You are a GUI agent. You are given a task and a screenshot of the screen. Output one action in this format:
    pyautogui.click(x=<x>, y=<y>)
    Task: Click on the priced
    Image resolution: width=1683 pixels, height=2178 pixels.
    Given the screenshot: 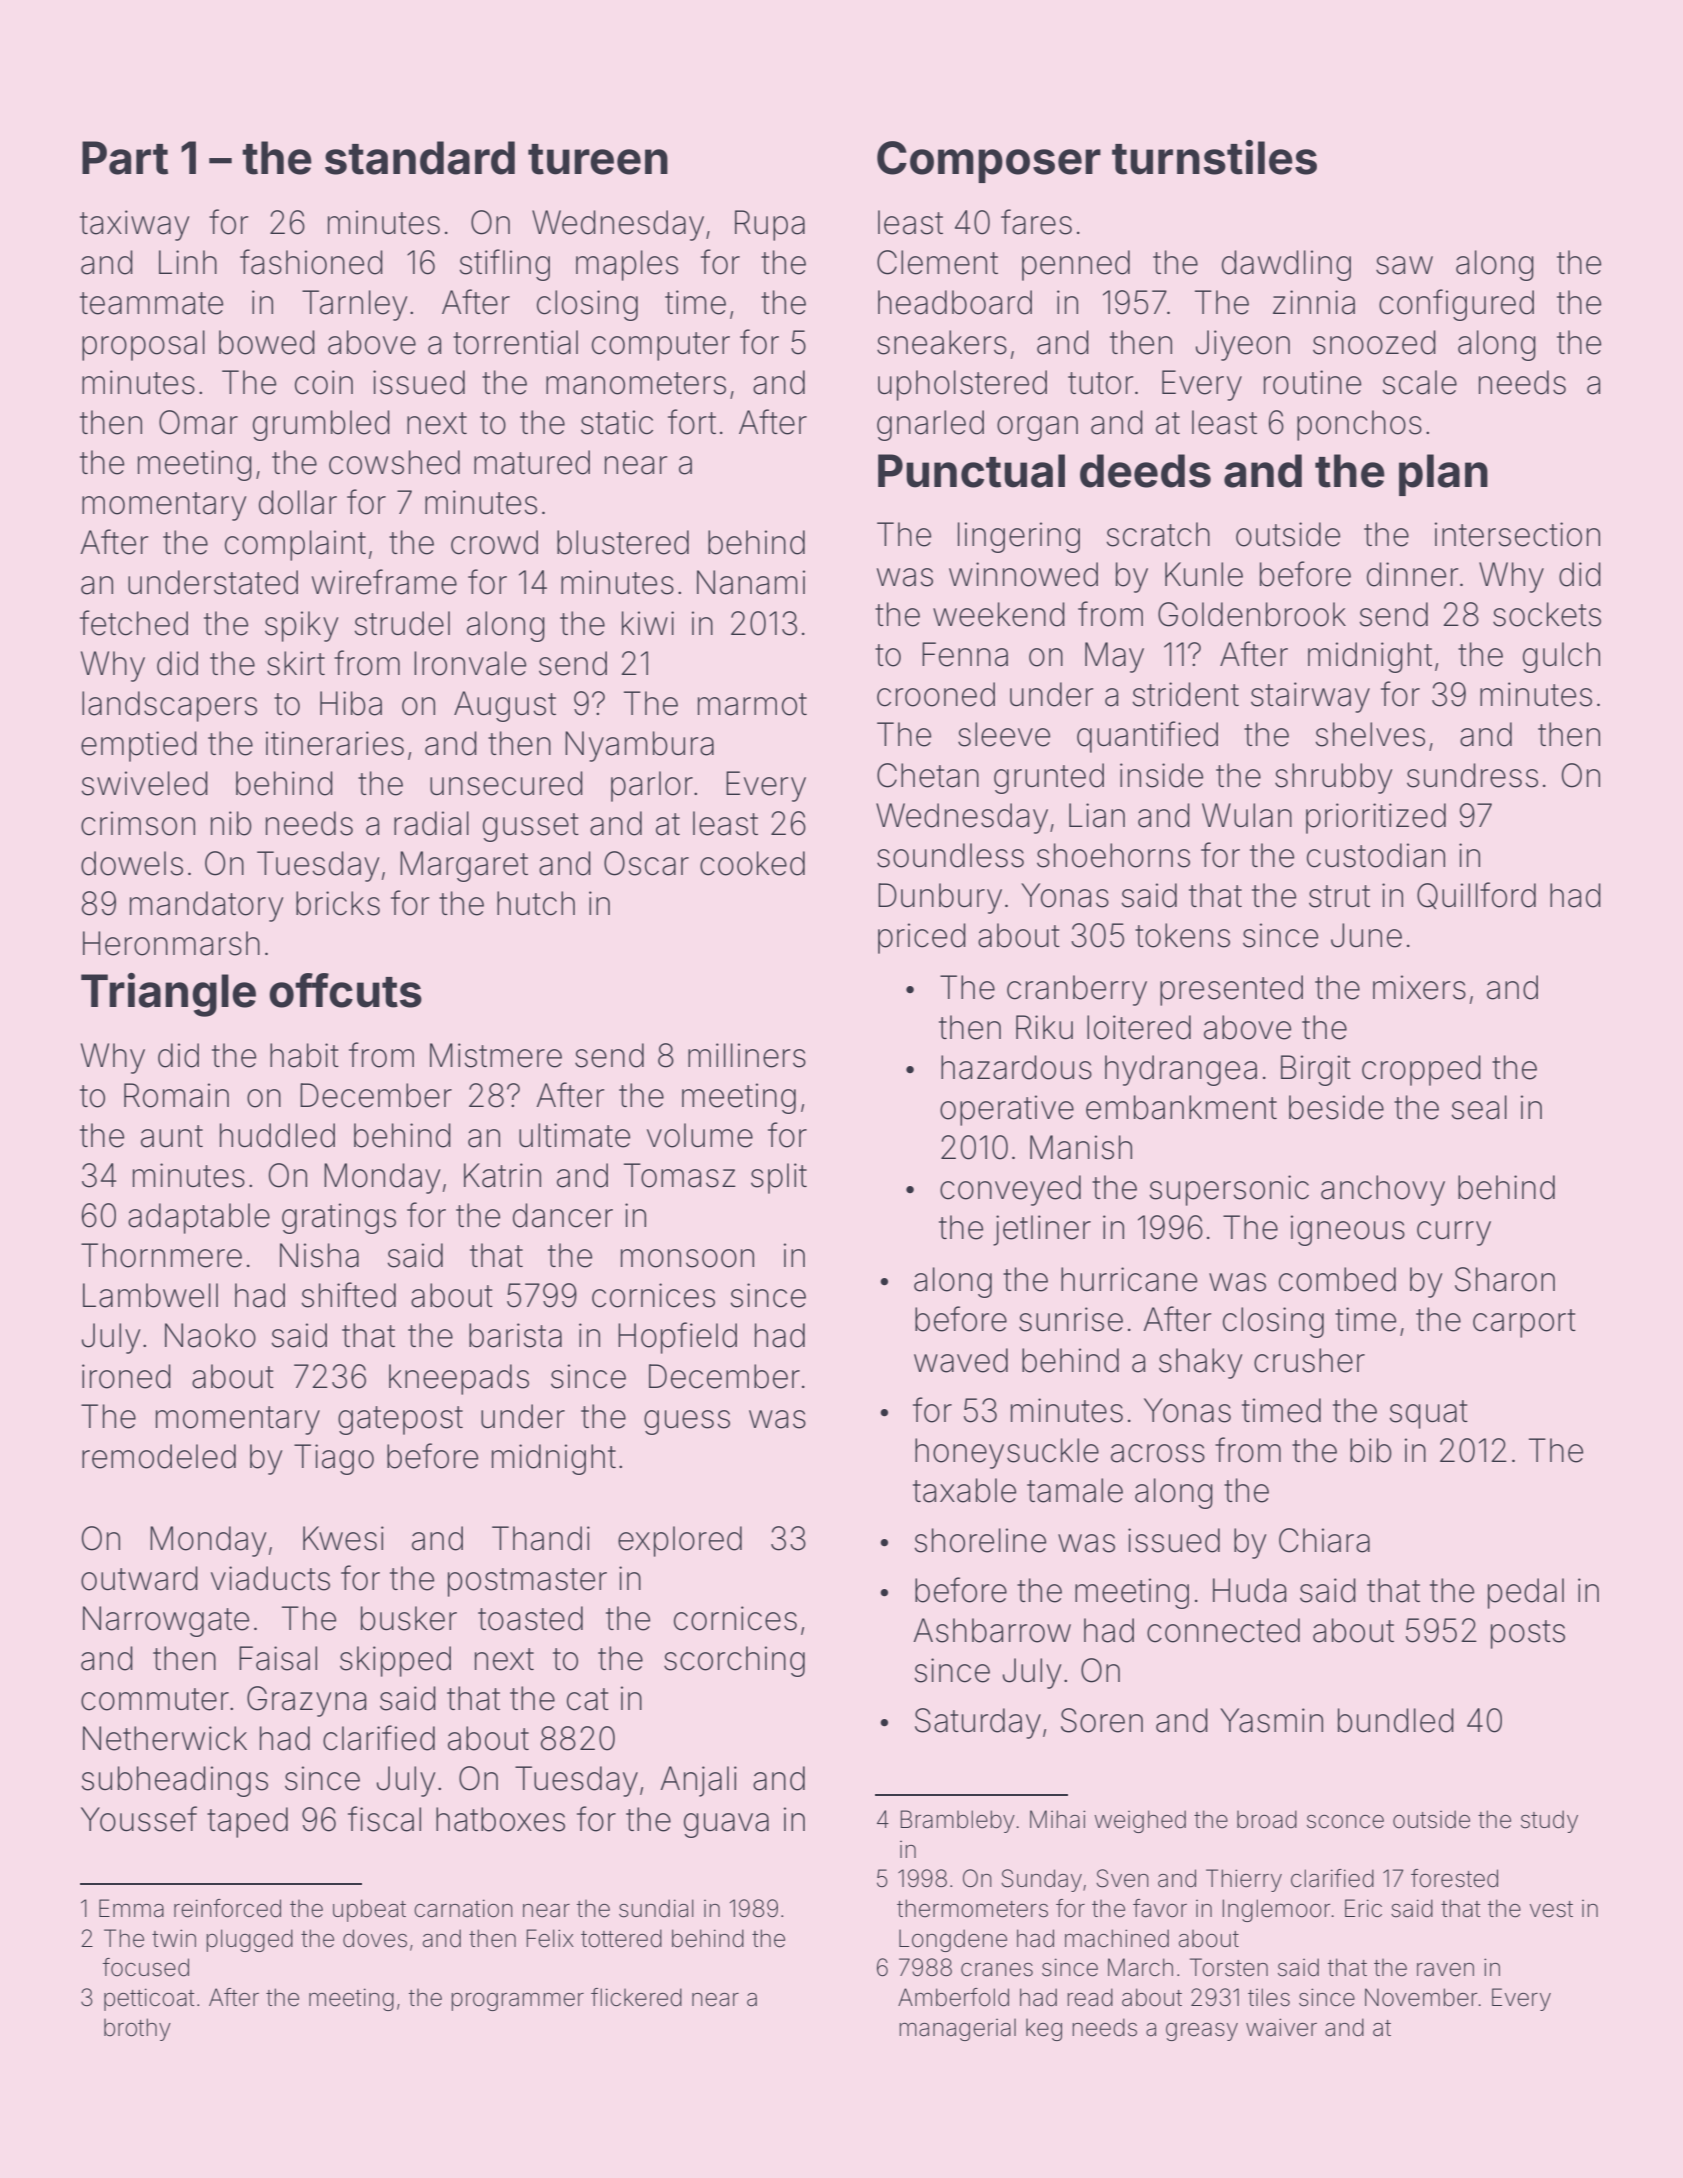 What is the action you would take?
    pyautogui.click(x=922, y=938)
